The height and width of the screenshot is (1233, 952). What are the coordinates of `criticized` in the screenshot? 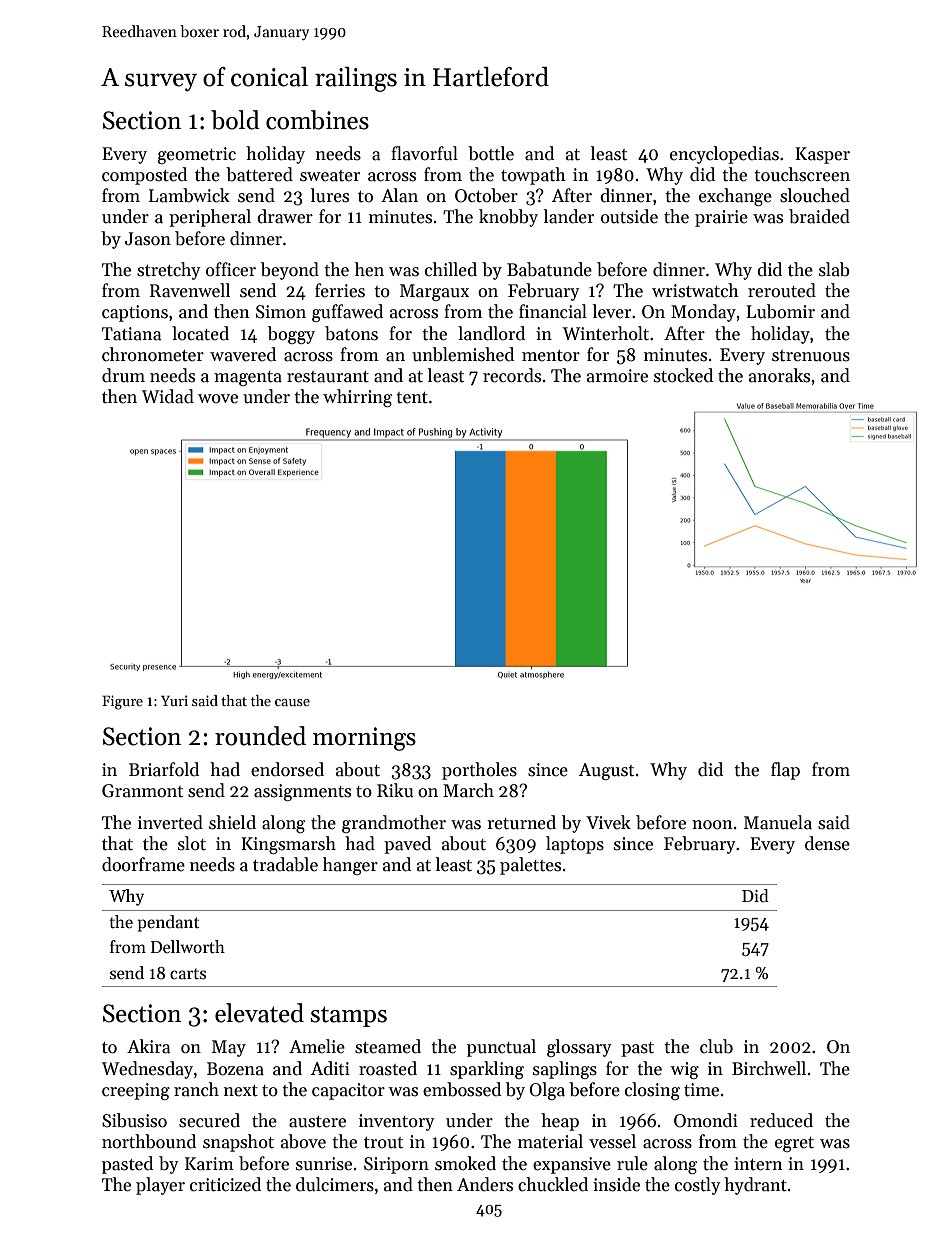 It's located at (225, 1184).
